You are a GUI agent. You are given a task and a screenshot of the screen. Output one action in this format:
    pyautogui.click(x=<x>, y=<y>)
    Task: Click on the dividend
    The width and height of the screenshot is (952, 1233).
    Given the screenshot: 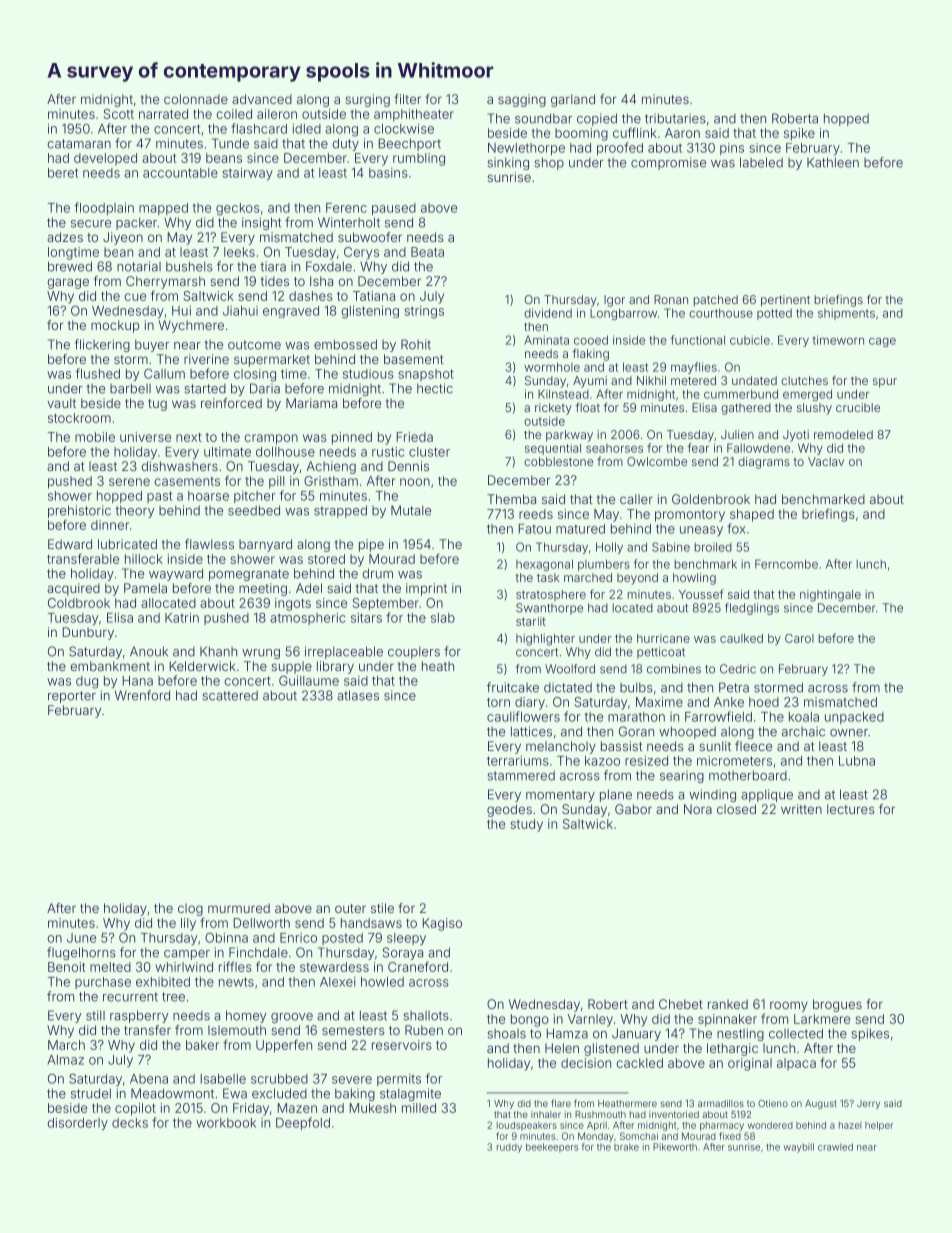 What is the action you would take?
    pyautogui.click(x=548, y=313)
